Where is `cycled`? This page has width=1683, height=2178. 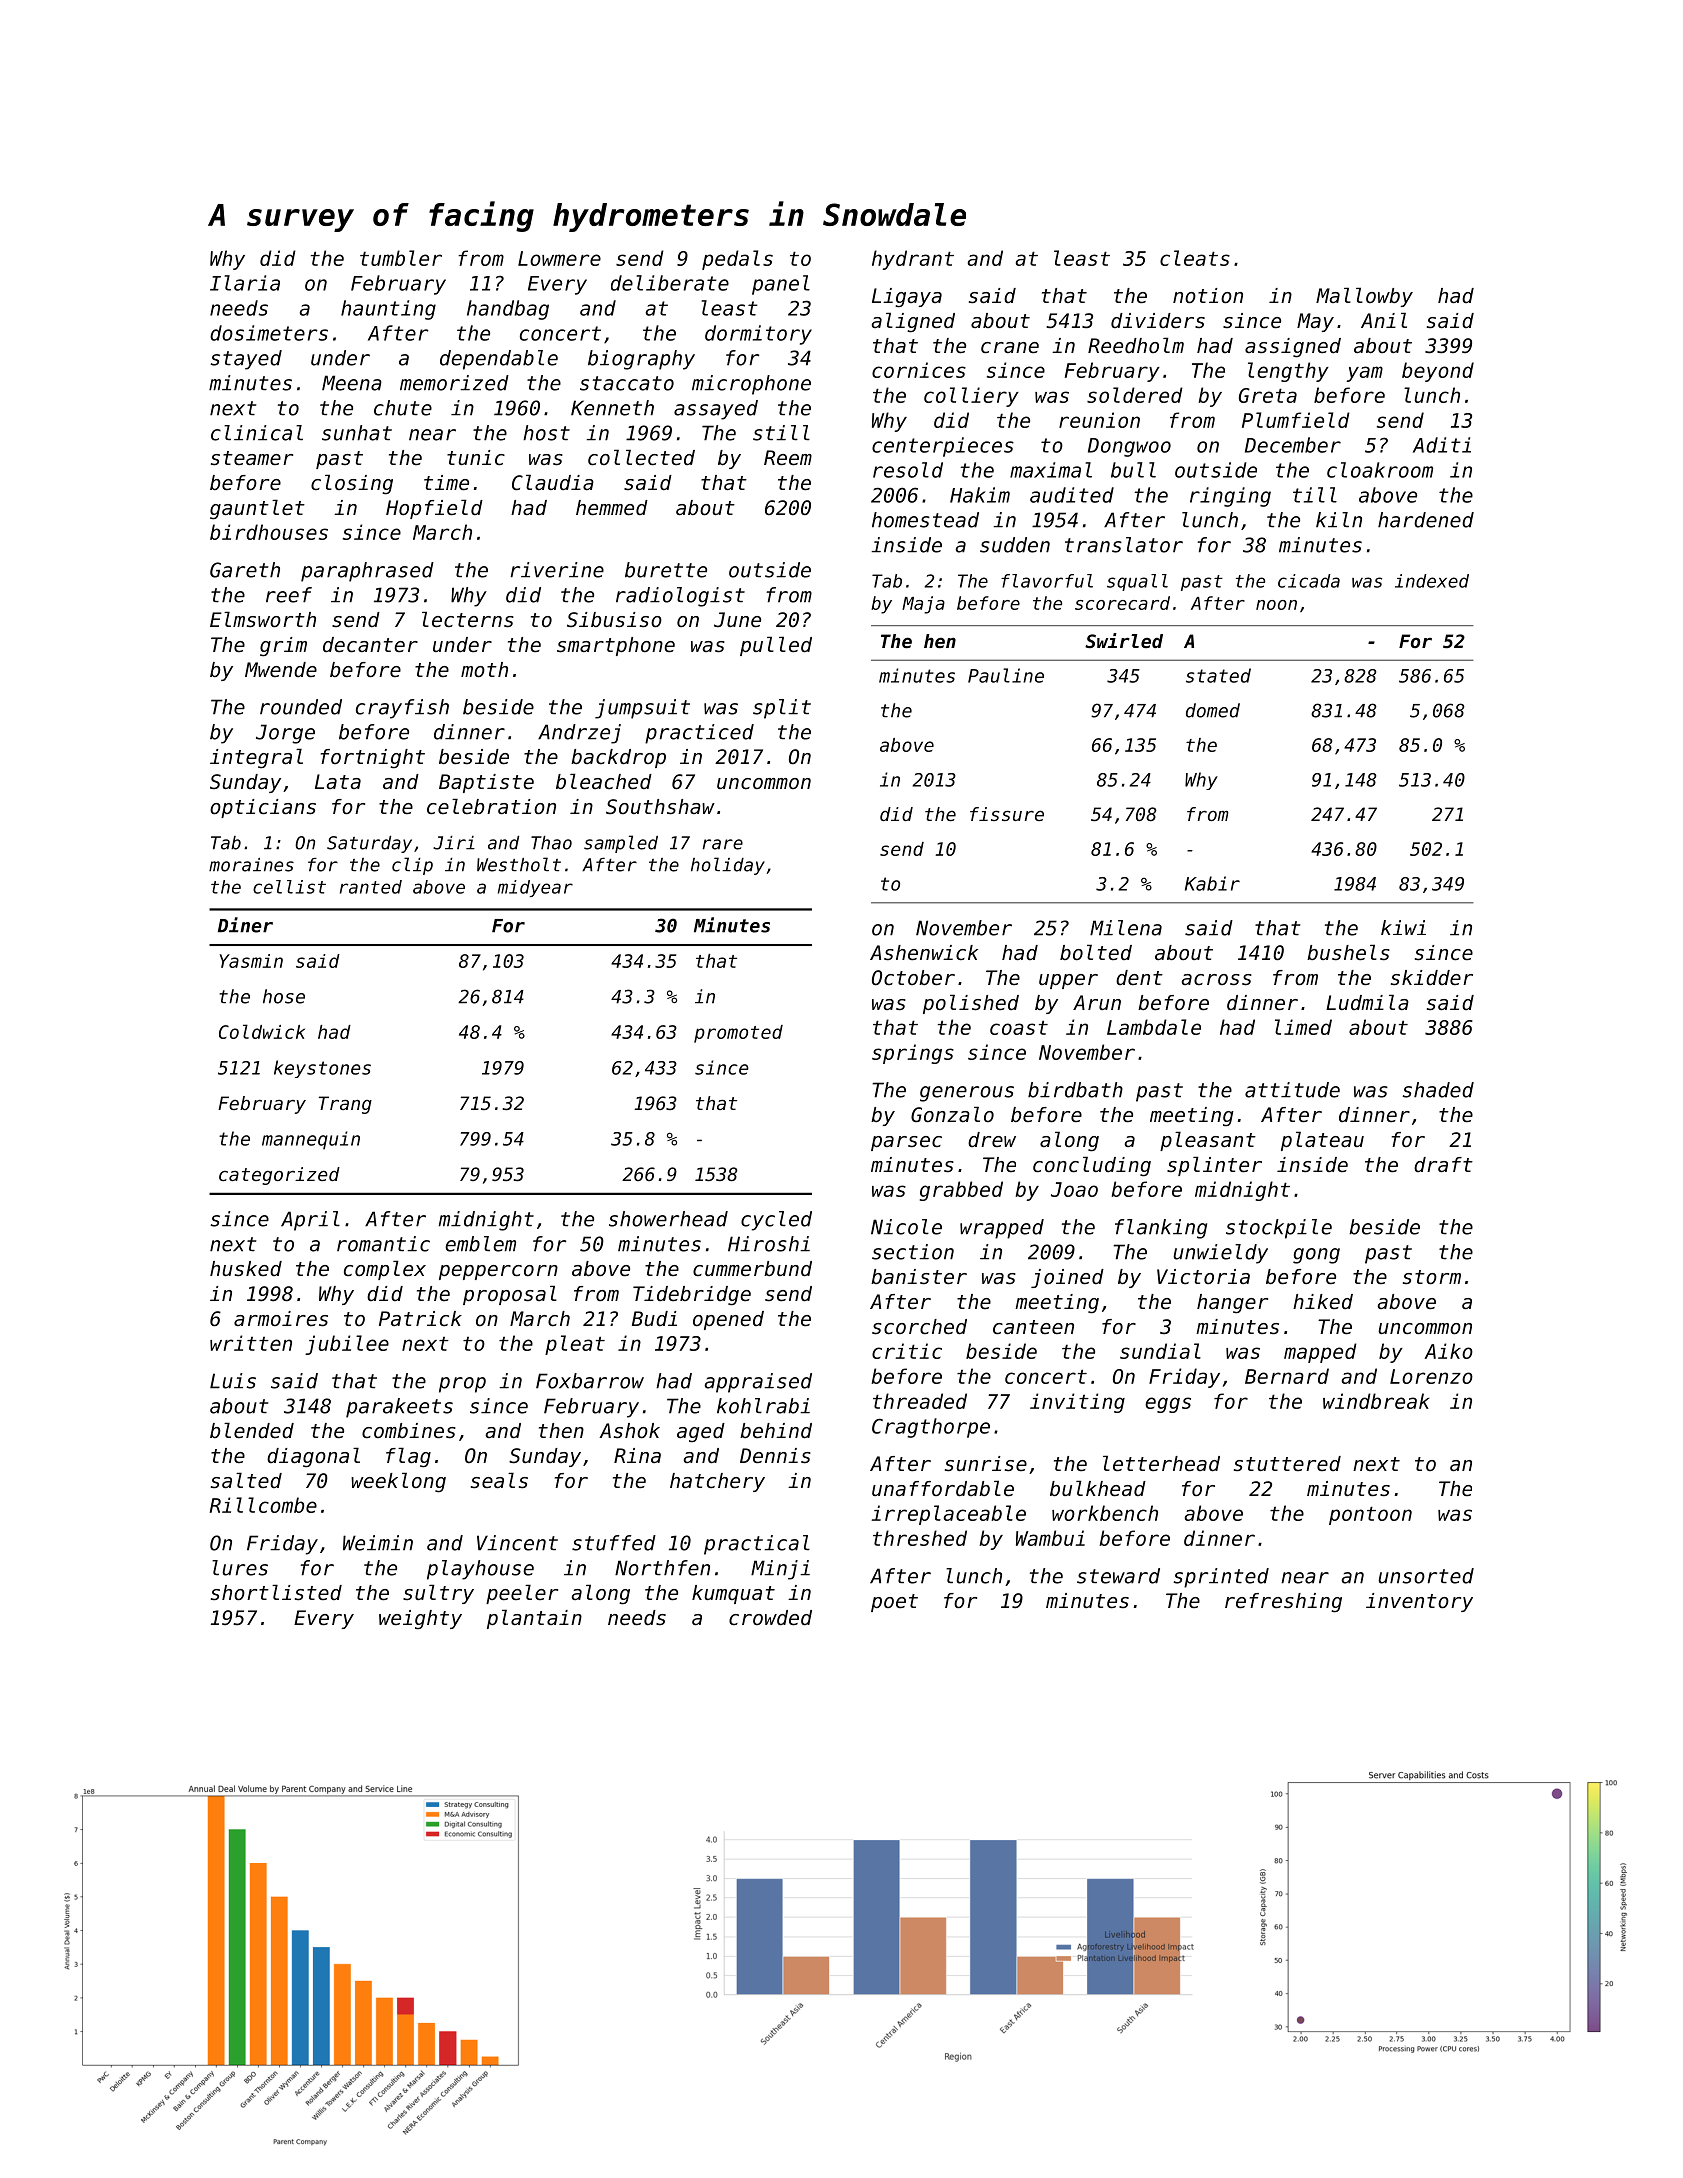
cycled is located at coordinates (776, 1221).
